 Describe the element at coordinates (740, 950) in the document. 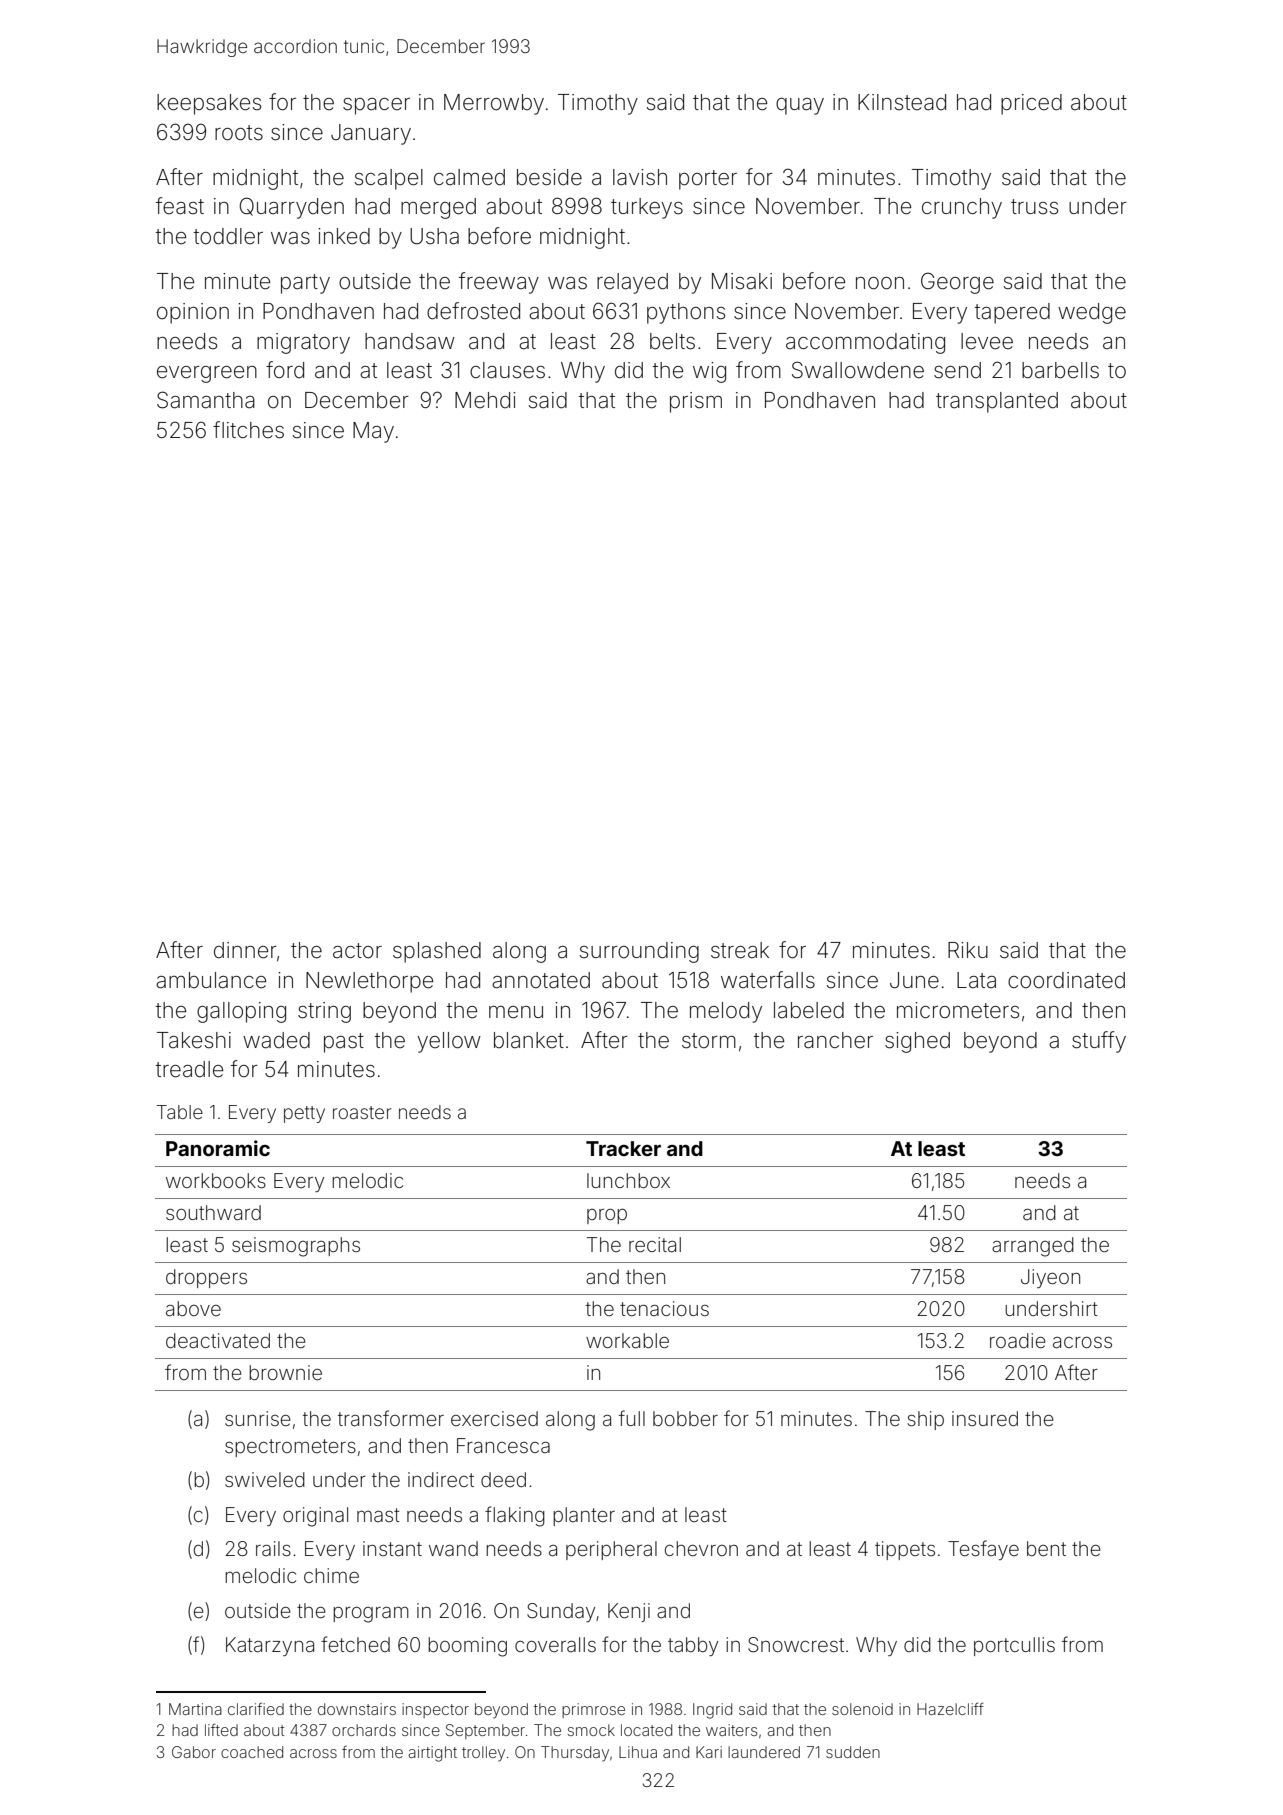

I see `streak` at that location.
